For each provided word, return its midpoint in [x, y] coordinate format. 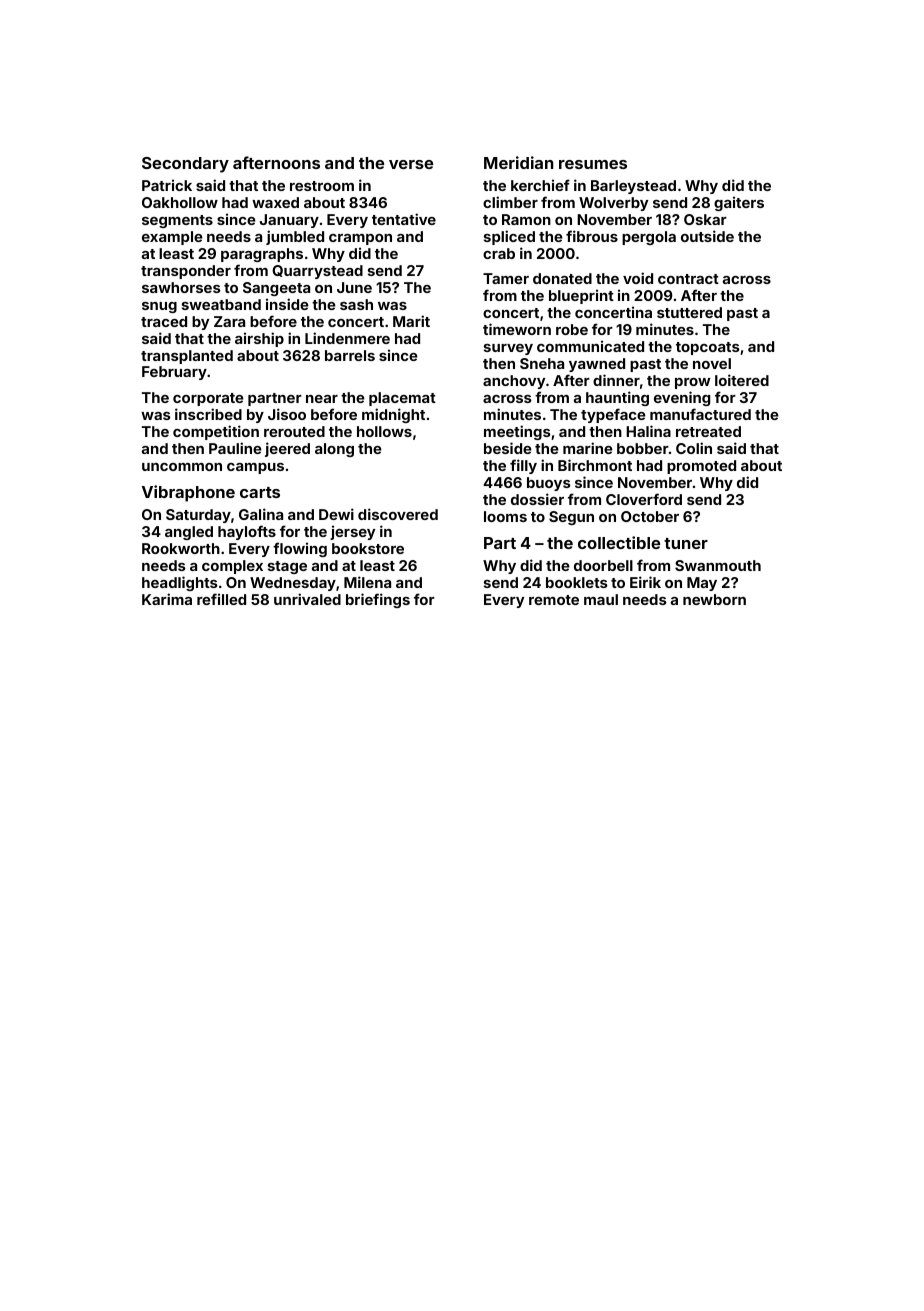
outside [707, 236]
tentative [404, 219]
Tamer [506, 278]
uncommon [182, 467]
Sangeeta [276, 289]
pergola [649, 238]
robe [572, 329]
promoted [701, 467]
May [702, 584]
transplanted [187, 357]
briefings [378, 600]
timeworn [517, 329]
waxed [275, 202]
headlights [180, 583]
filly [523, 466]
